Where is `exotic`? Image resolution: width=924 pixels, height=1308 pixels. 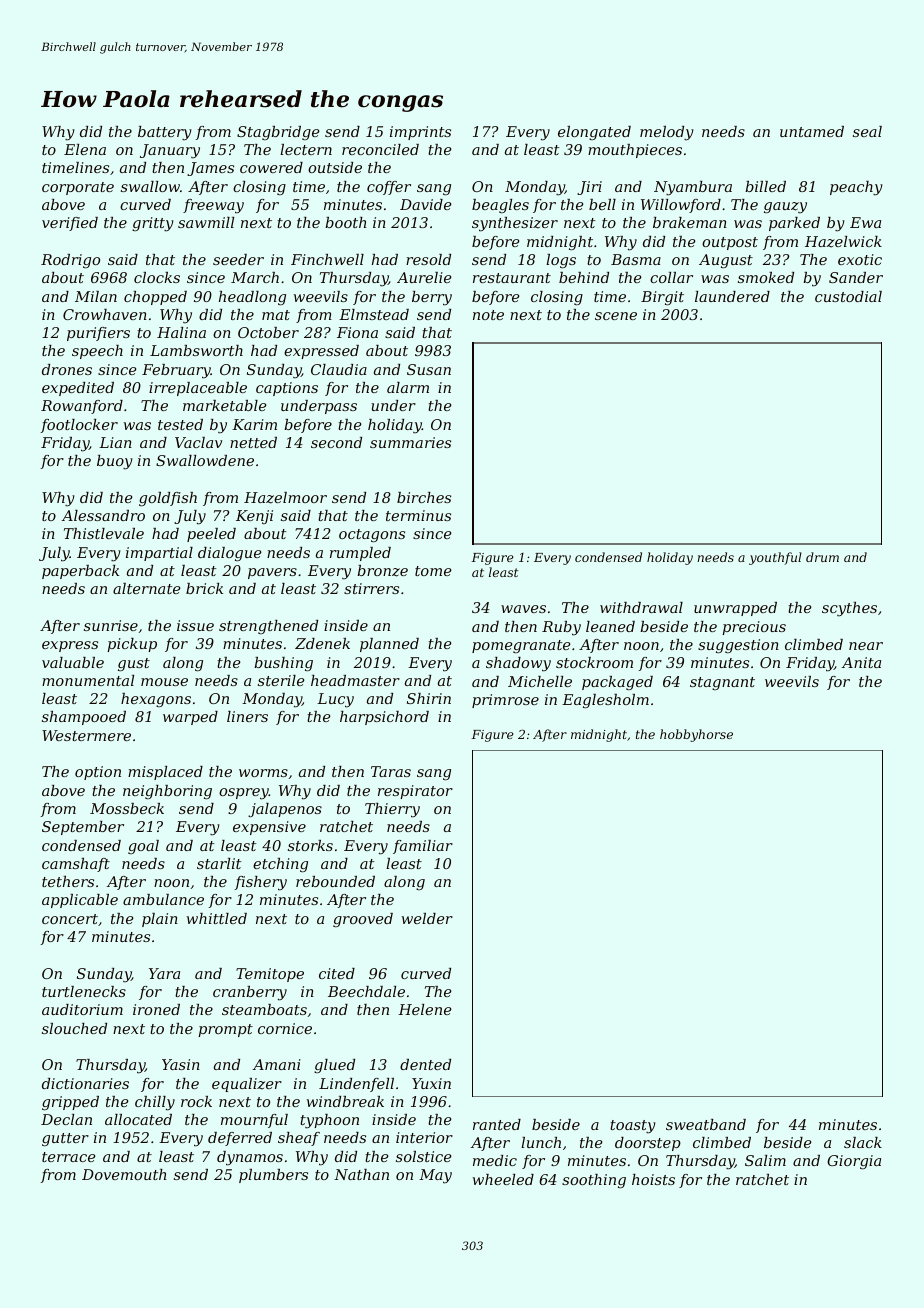
exotic is located at coordinates (860, 259).
